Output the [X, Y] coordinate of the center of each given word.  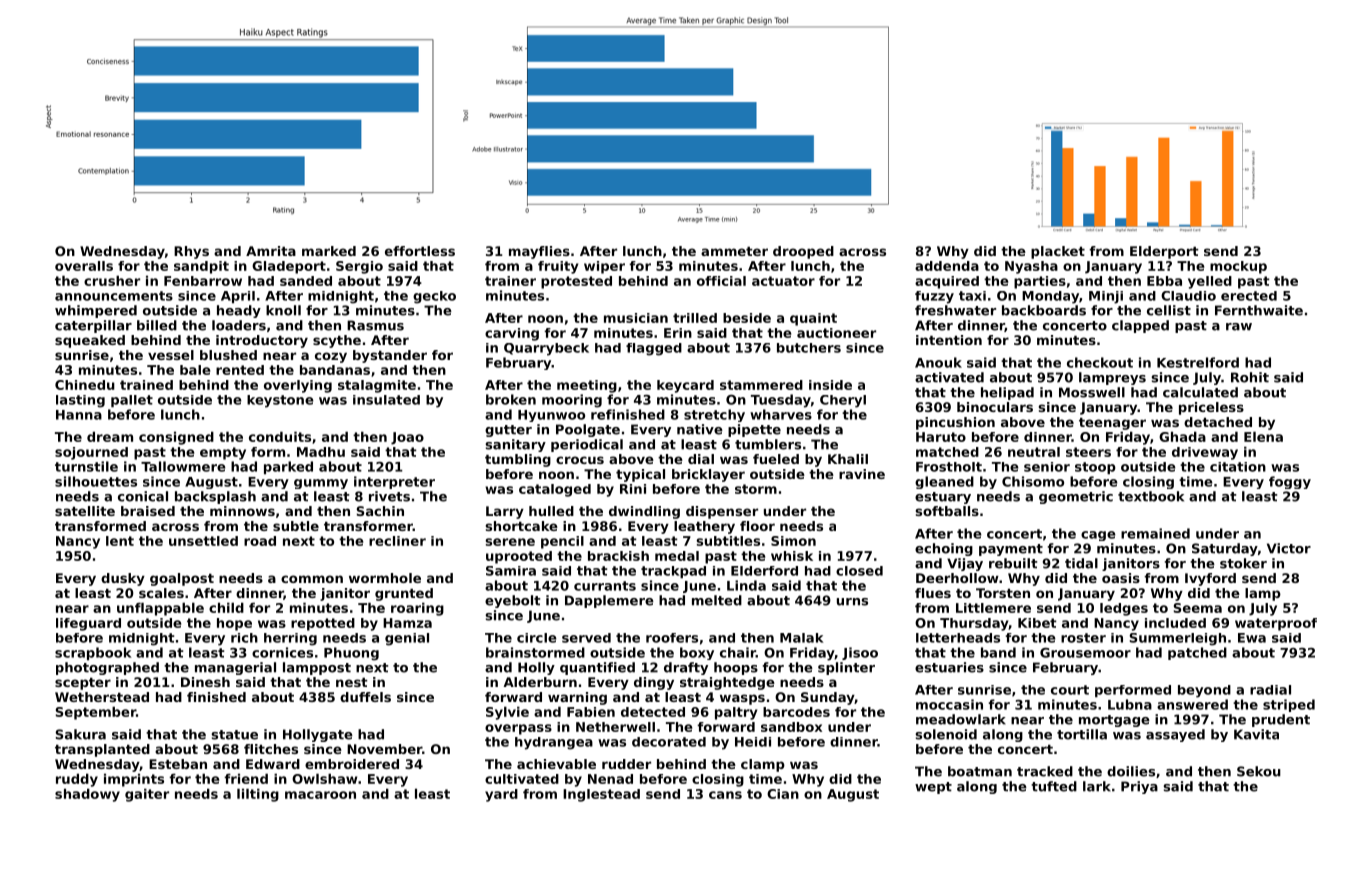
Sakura [80, 734]
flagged [654, 349]
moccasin [949, 704]
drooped [803, 252]
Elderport [1164, 252]
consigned [176, 438]
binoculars [995, 407]
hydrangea [554, 743]
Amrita [271, 251]
